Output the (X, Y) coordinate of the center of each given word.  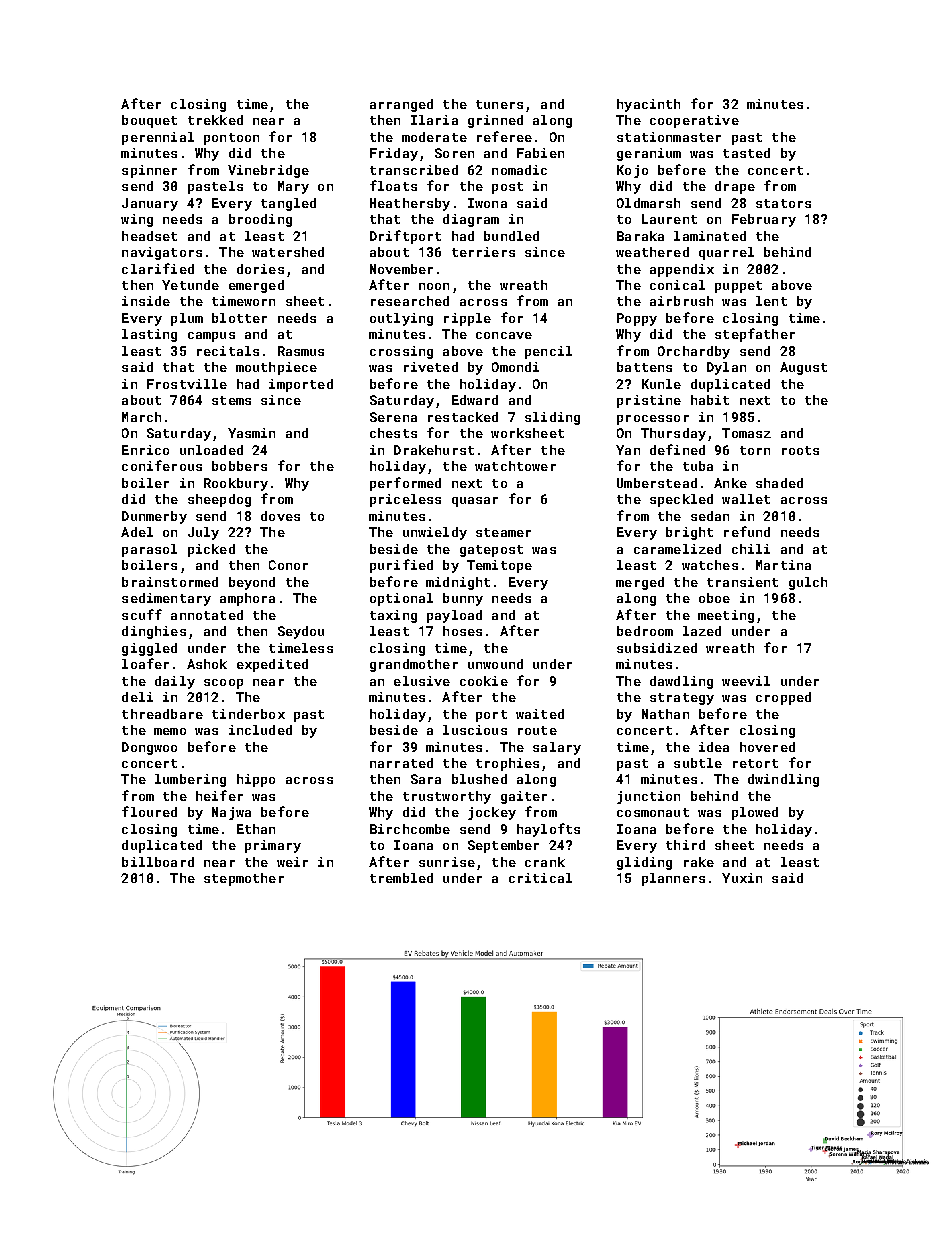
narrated (401, 763)
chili (751, 549)
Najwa (231, 813)
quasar (475, 502)
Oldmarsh (648, 203)
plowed (755, 813)
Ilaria (434, 120)
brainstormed (170, 582)
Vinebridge (268, 171)
